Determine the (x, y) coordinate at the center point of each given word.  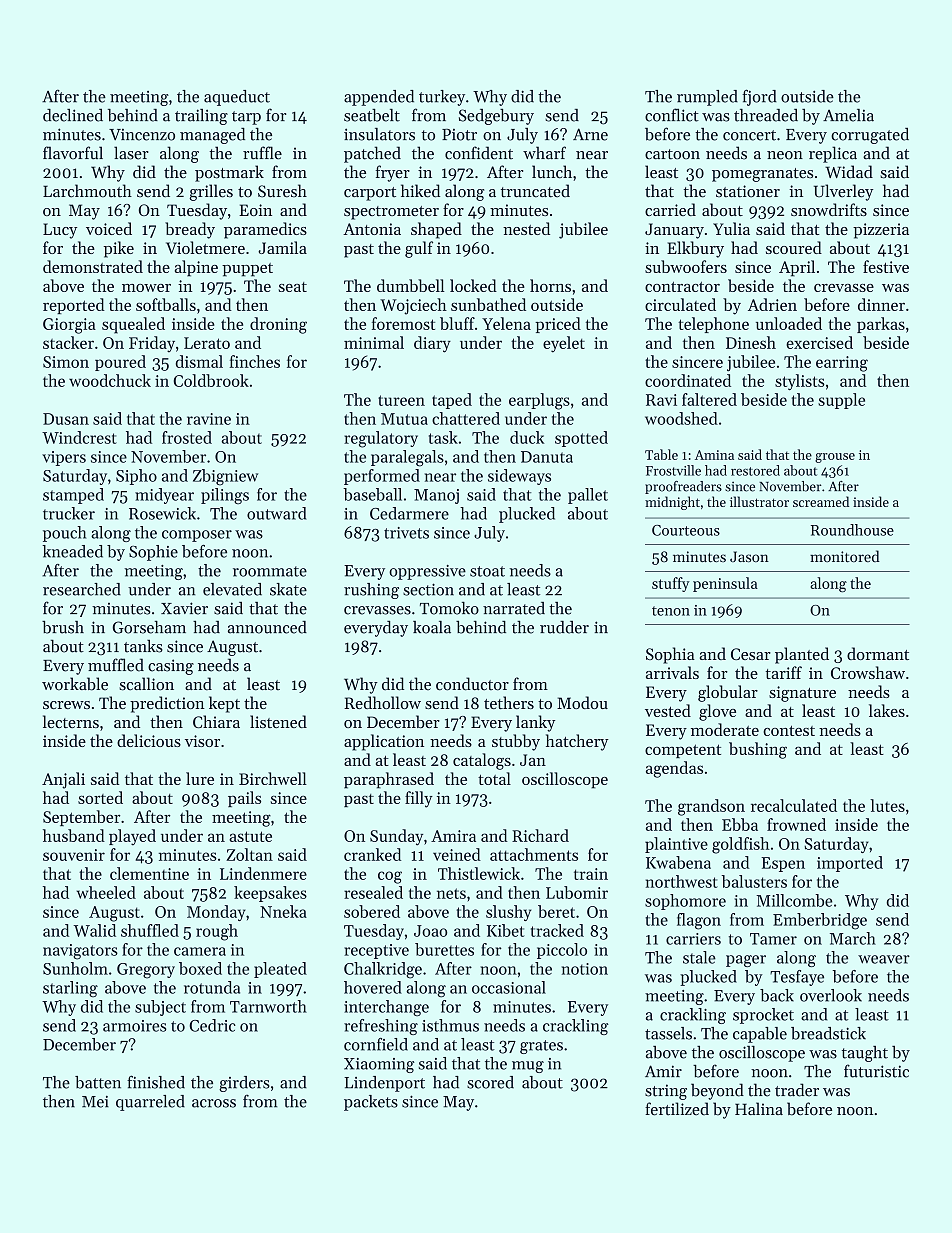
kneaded (72, 551)
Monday (216, 913)
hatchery (577, 742)
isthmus (450, 1025)
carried (670, 209)
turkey (442, 98)
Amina (714, 455)
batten (98, 1082)
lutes (887, 805)
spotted (581, 439)
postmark (229, 173)
